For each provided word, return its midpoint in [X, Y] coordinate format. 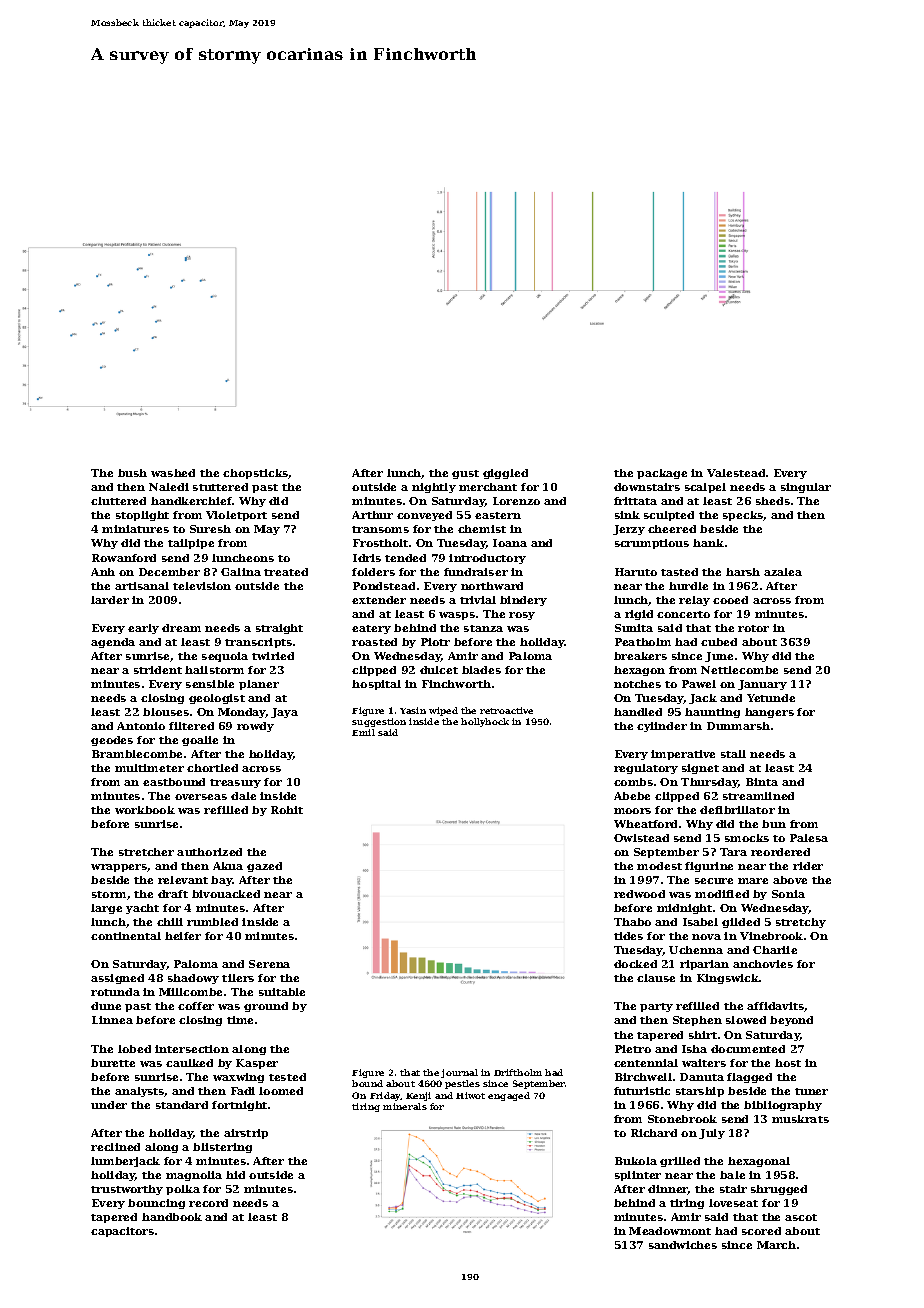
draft [173, 894]
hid [235, 1175]
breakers [640, 656]
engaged [509, 1096]
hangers [769, 713]
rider [808, 866]
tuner [811, 1091]
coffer [196, 1006]
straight [279, 629]
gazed [264, 867]
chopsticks [256, 474]
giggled [505, 474]
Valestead [736, 473]
